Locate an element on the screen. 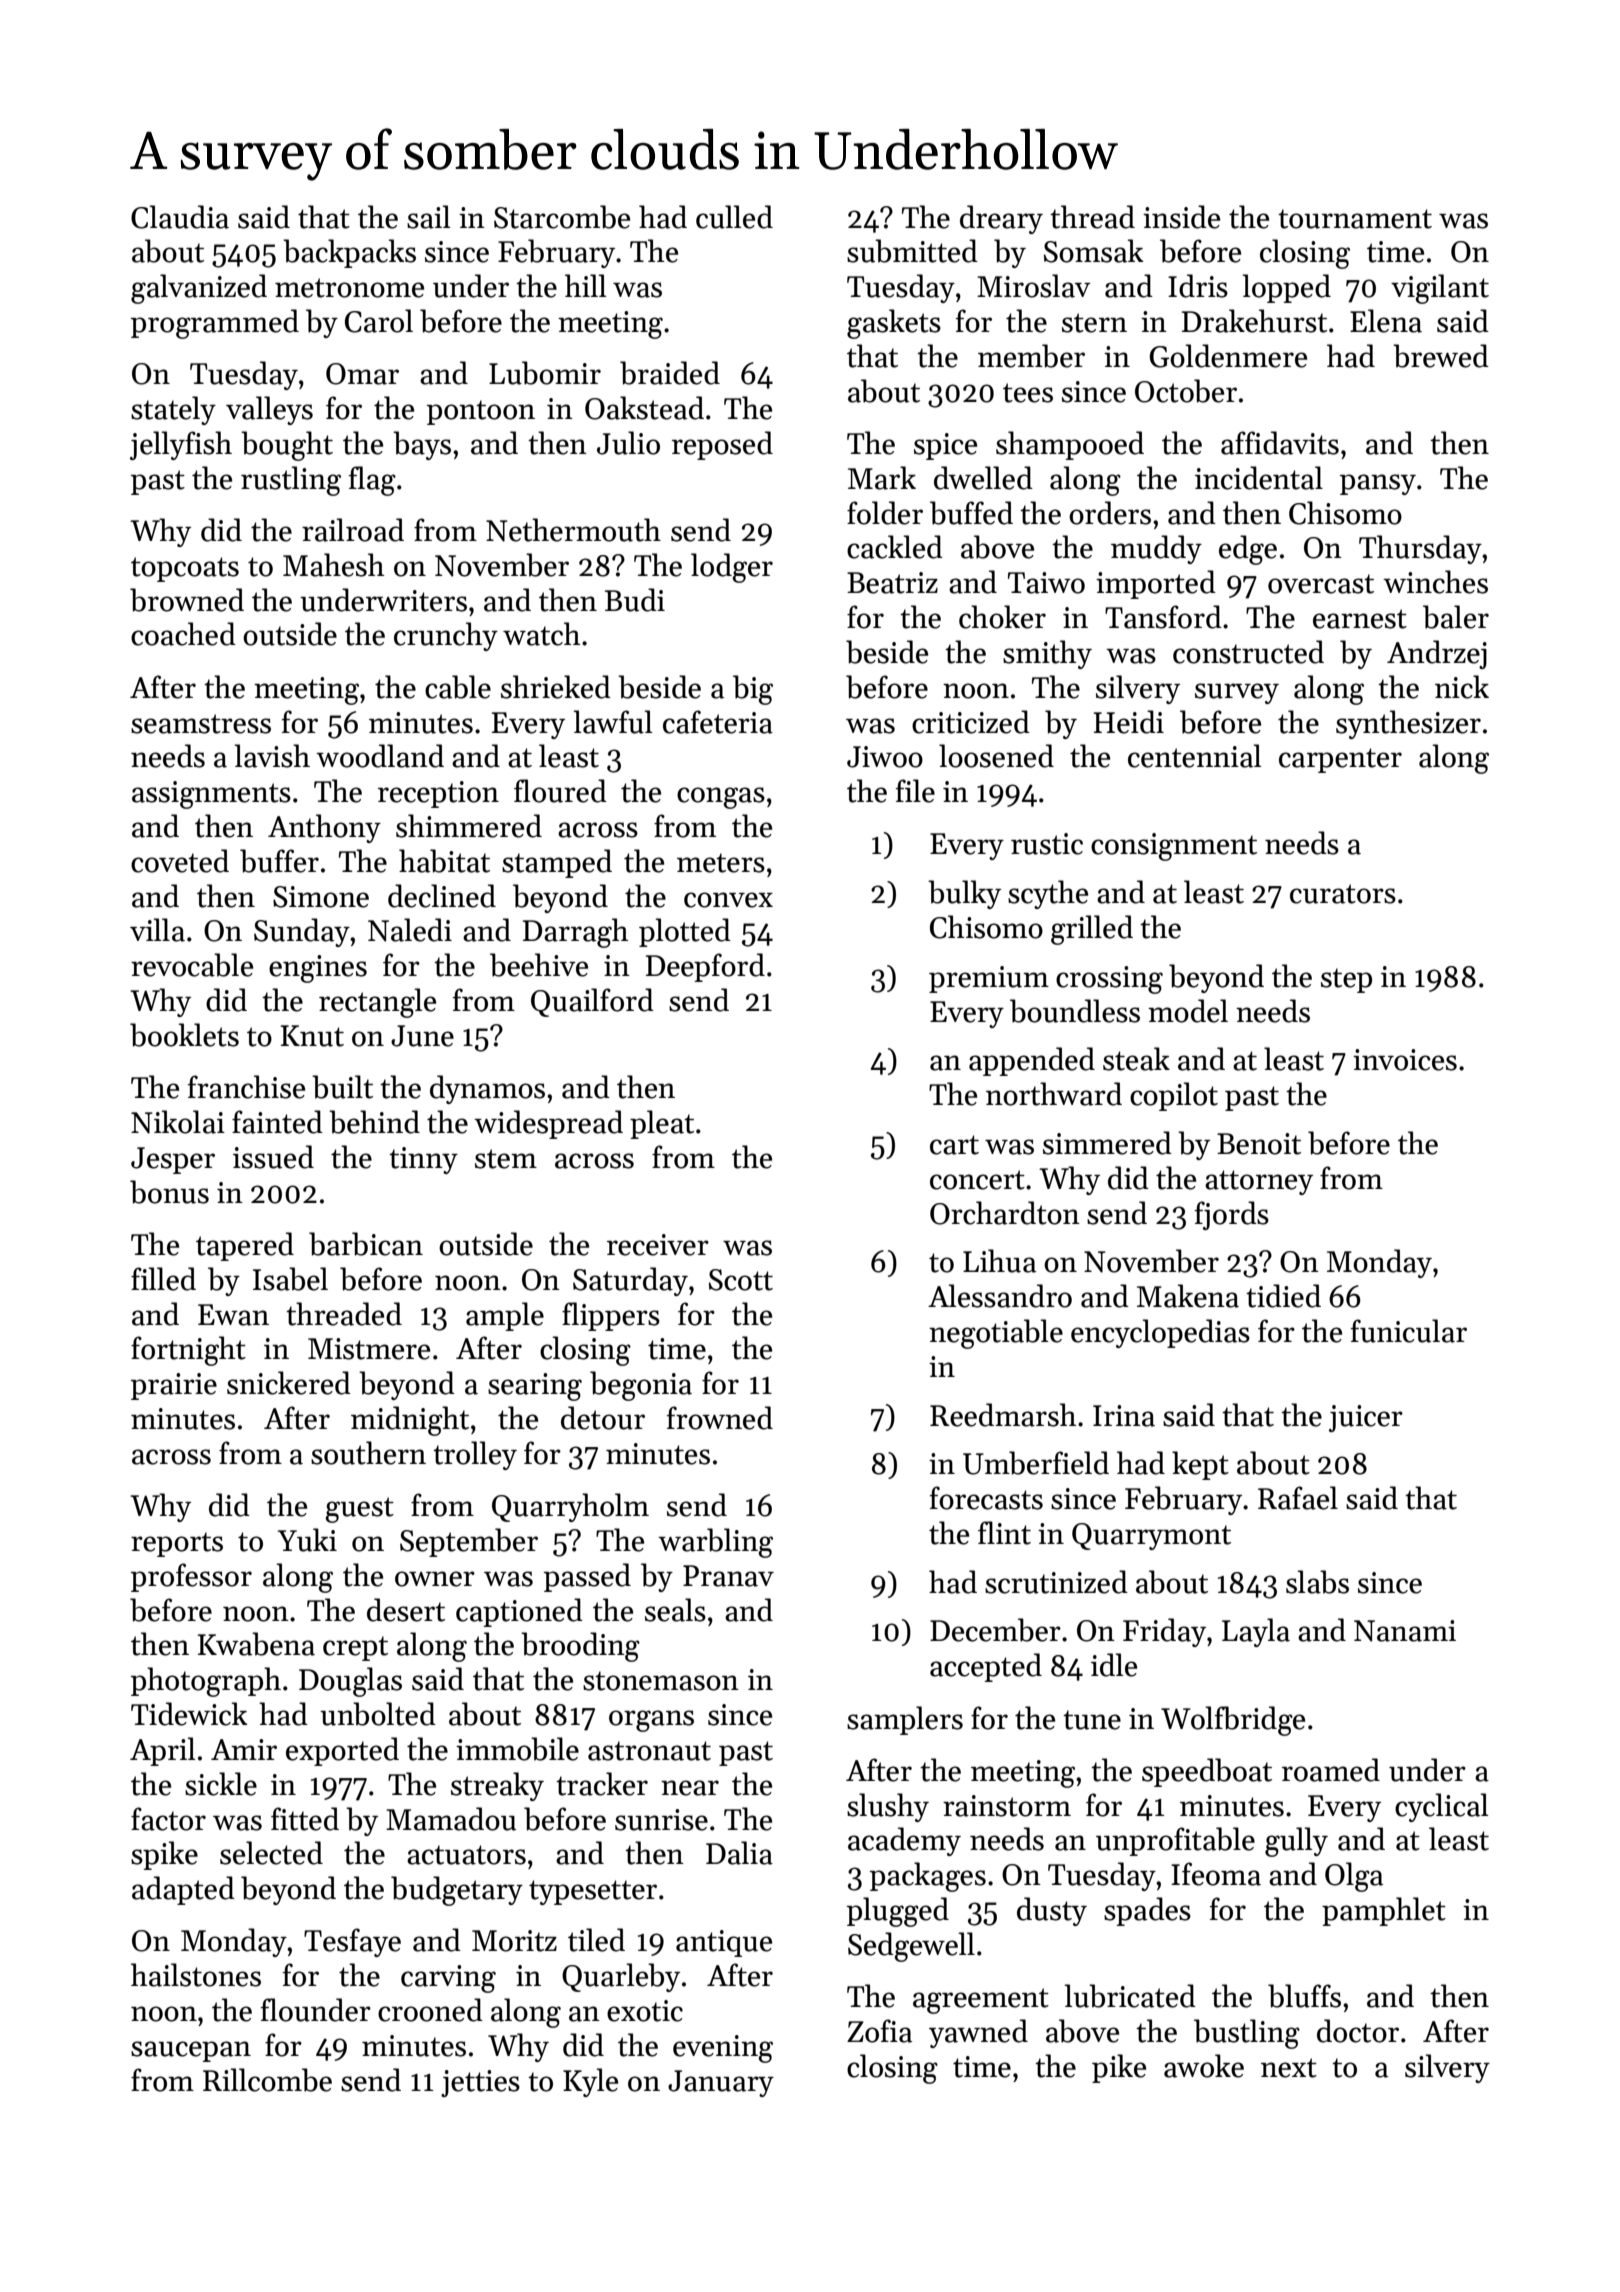 The height and width of the screenshot is (2292, 1620). Tidewick is located at coordinates (189, 1714).
